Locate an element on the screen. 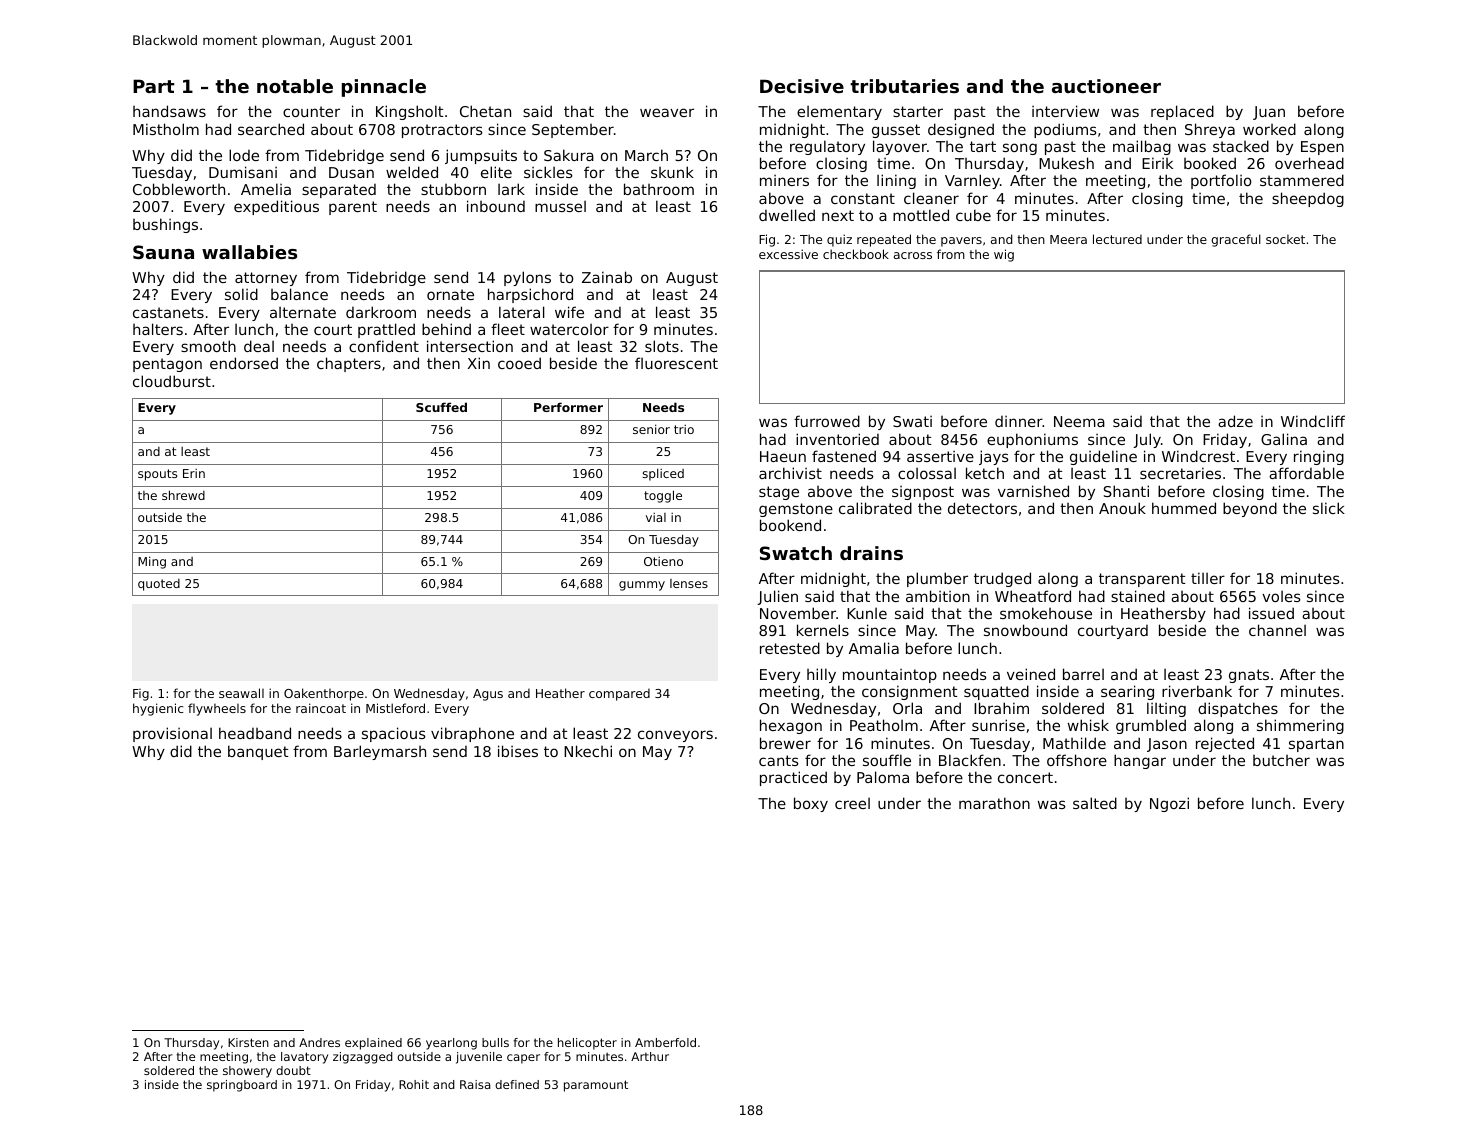 This screenshot has width=1477, height=1141. Nkechi is located at coordinates (588, 751).
